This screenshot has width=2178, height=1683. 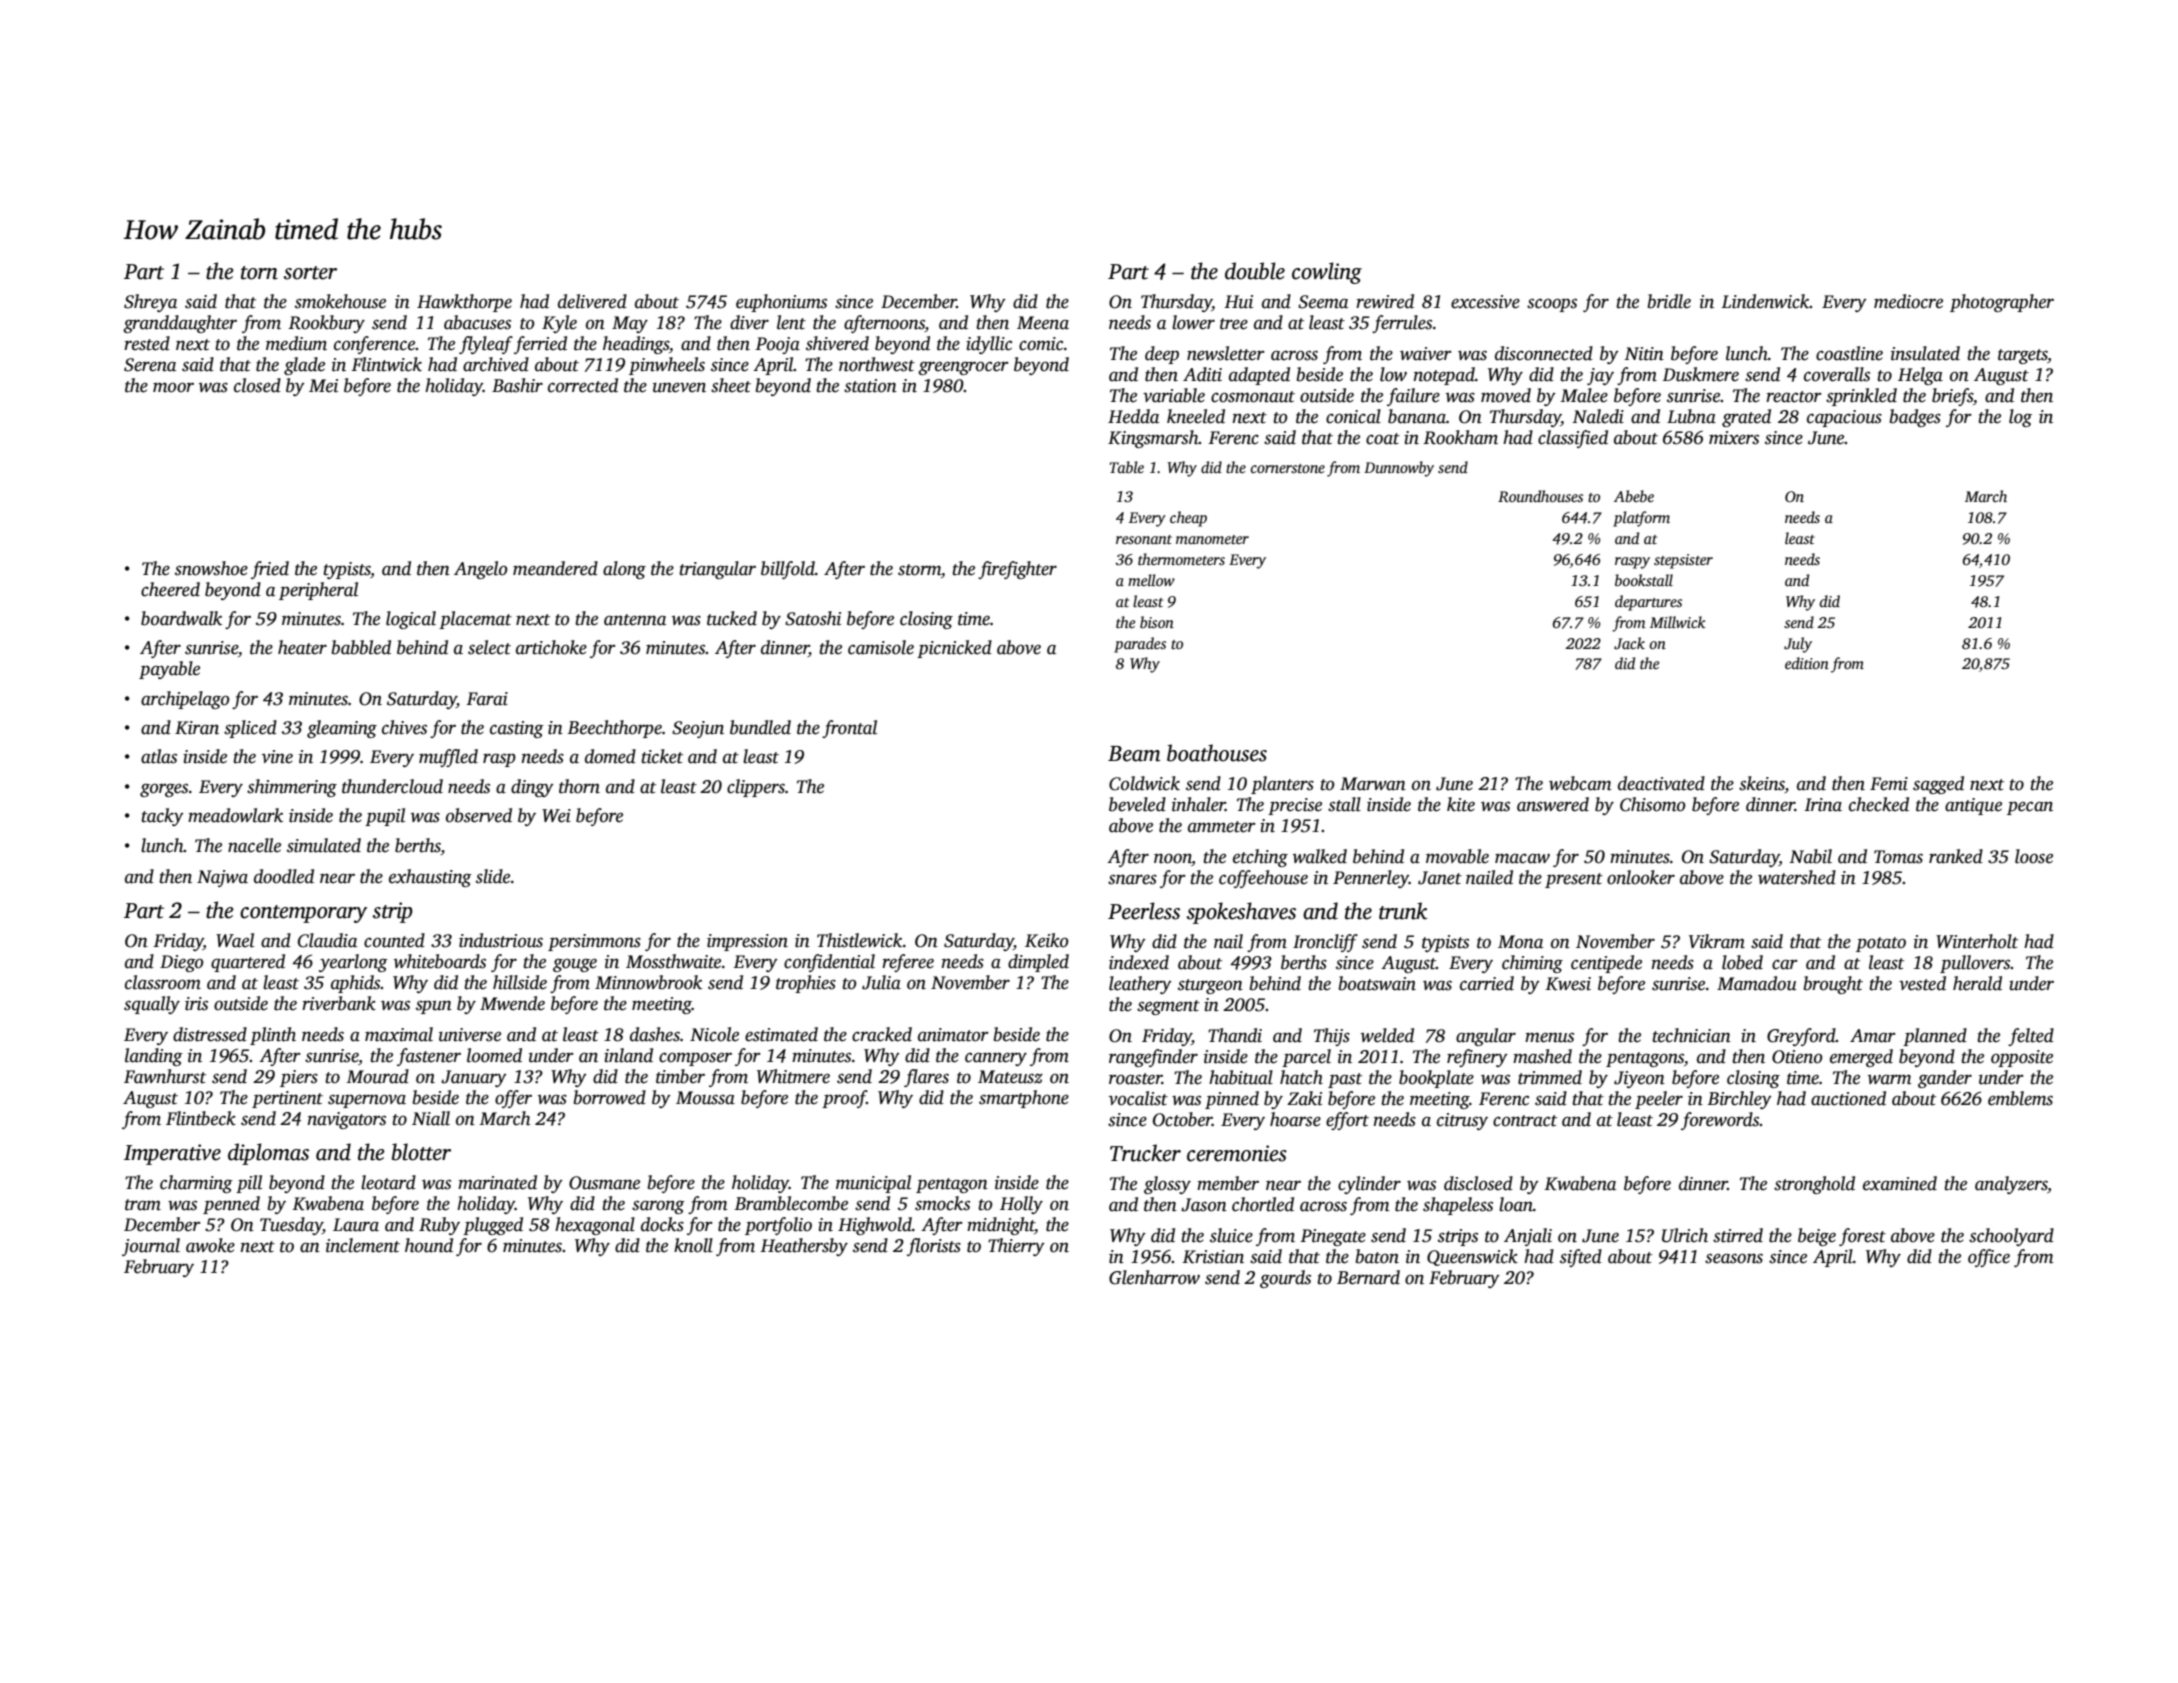 What do you see at coordinates (1683, 561) in the screenshot?
I see `stepsister` at bounding box center [1683, 561].
